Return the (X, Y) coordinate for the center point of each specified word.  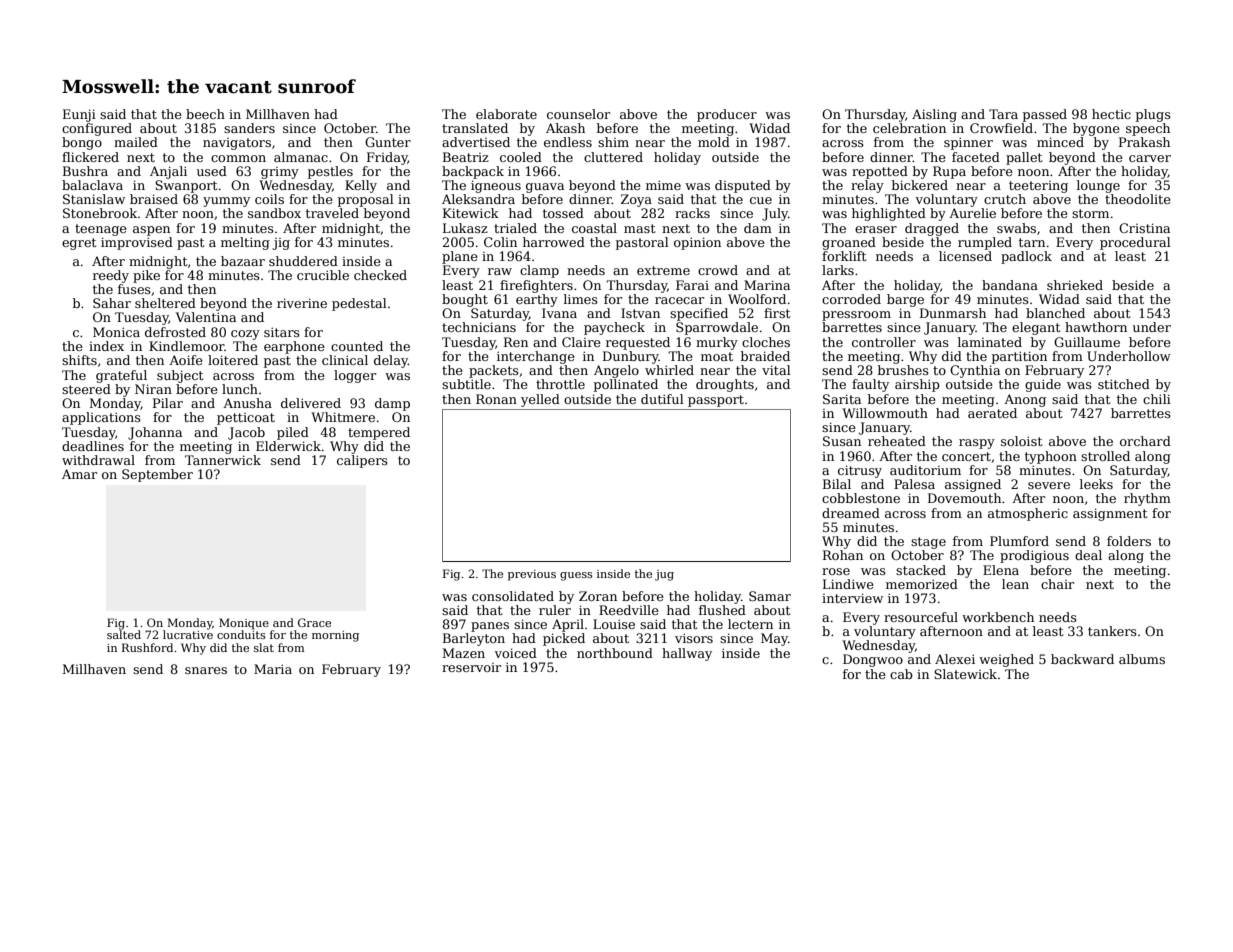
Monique (244, 624)
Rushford (147, 647)
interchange (536, 357)
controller (884, 342)
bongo (82, 143)
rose (836, 571)
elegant (1036, 328)
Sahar (112, 303)
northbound (615, 653)
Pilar (168, 403)
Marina (767, 285)
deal (1088, 555)
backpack (473, 172)
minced (1060, 142)
